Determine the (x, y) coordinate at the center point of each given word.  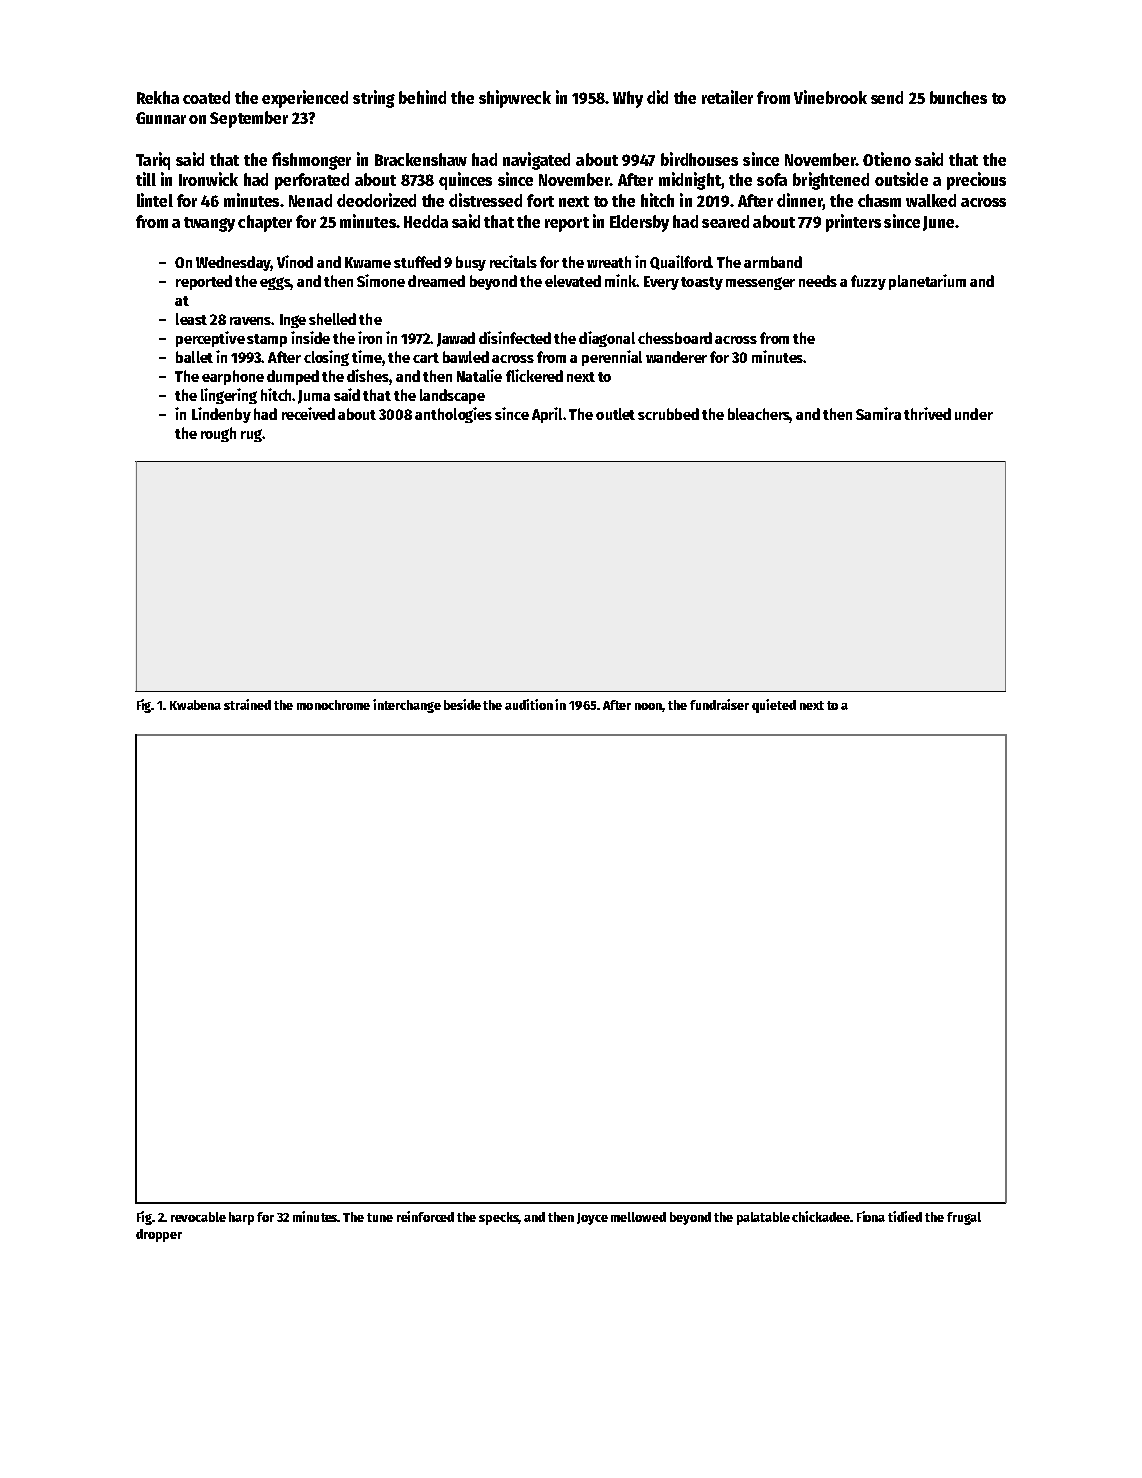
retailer (727, 97)
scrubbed (668, 414)
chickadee (821, 1216)
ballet (194, 357)
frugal (964, 1218)
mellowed (638, 1217)
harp (241, 1218)
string (374, 99)
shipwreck (515, 99)
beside (462, 704)
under (974, 414)
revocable (198, 1217)
